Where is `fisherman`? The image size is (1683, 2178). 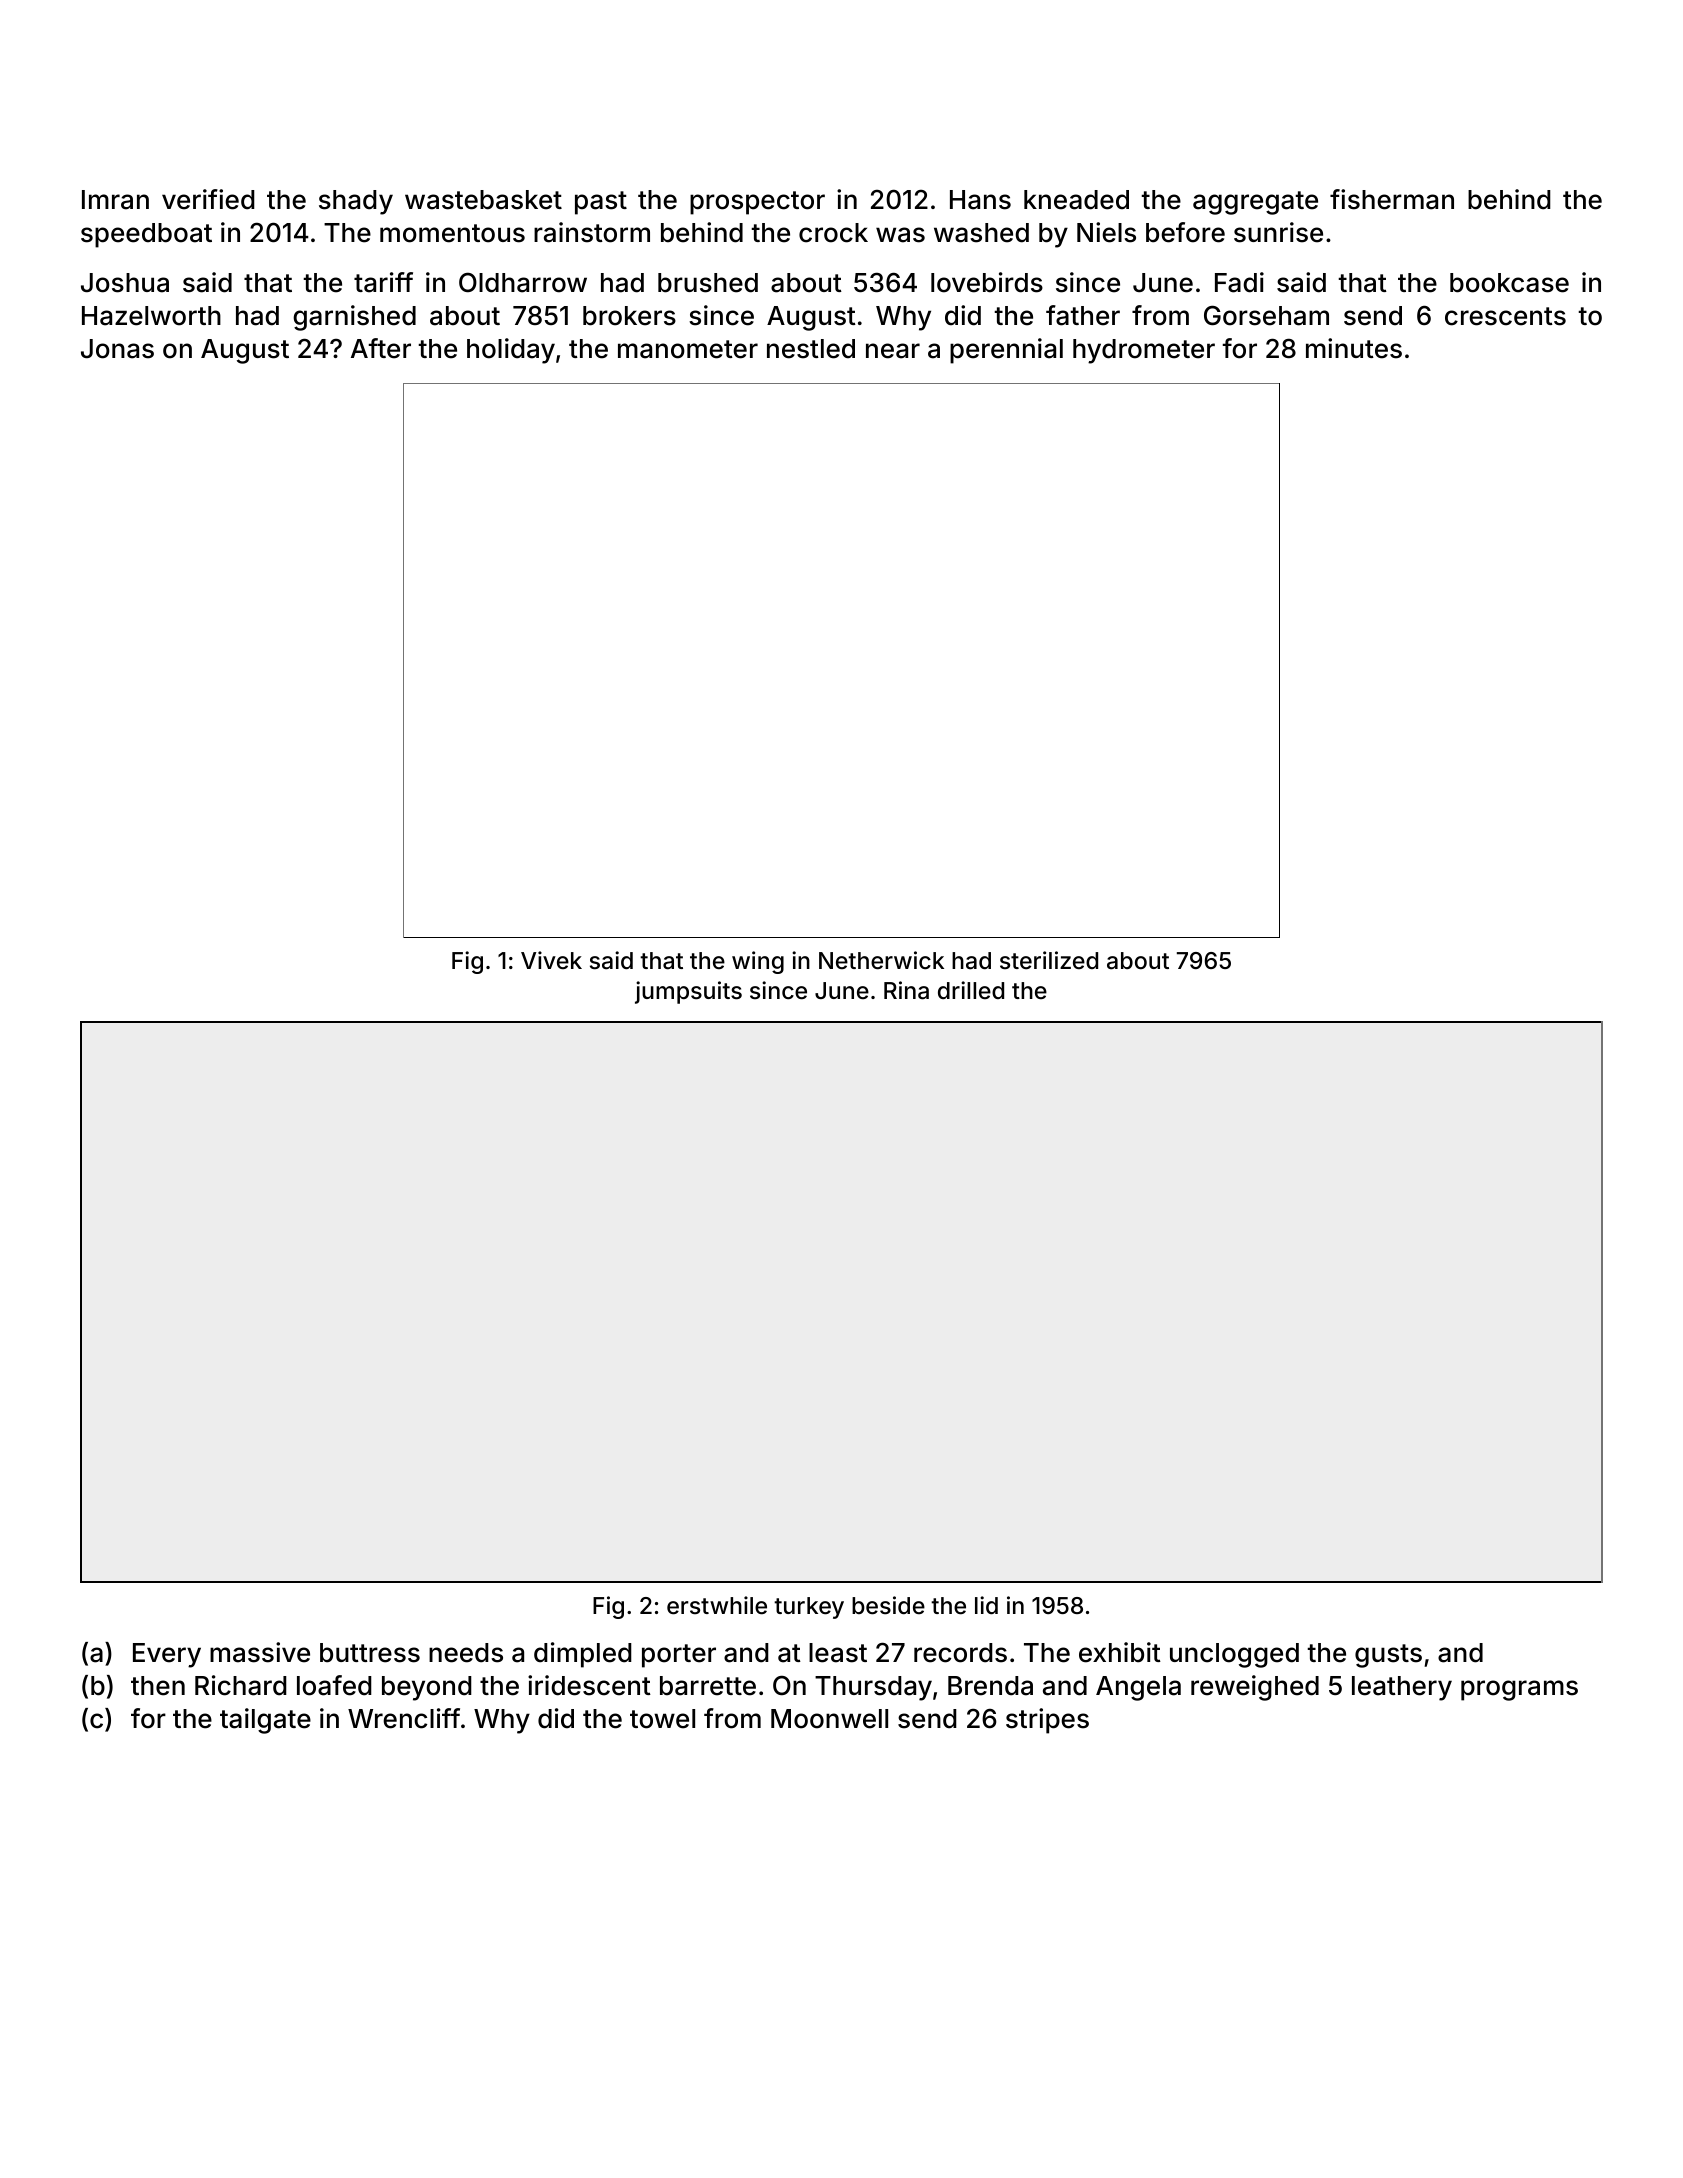 fisherman is located at coordinates (1392, 199).
